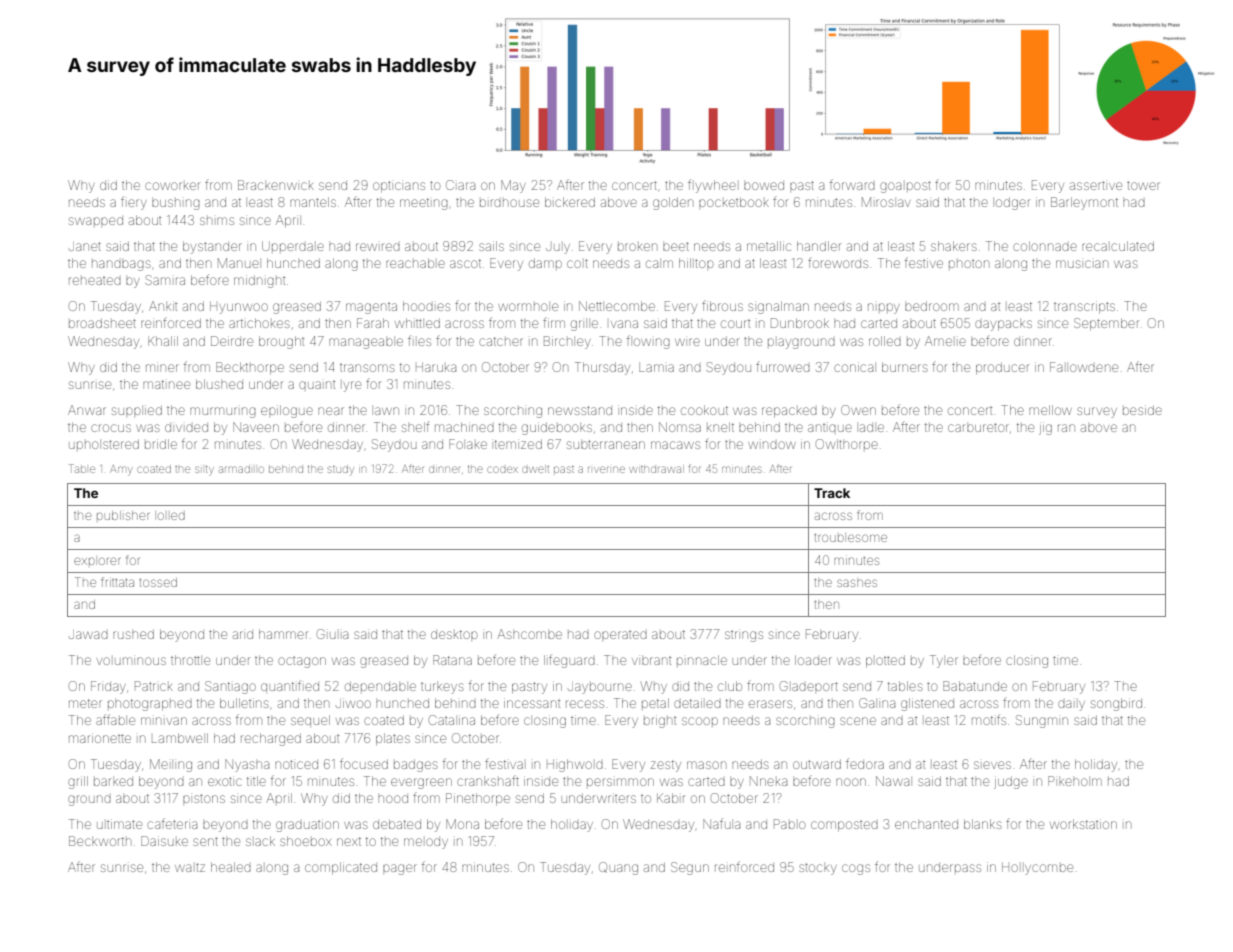  What do you see at coordinates (134, 203) in the screenshot?
I see `fiery` at bounding box center [134, 203].
